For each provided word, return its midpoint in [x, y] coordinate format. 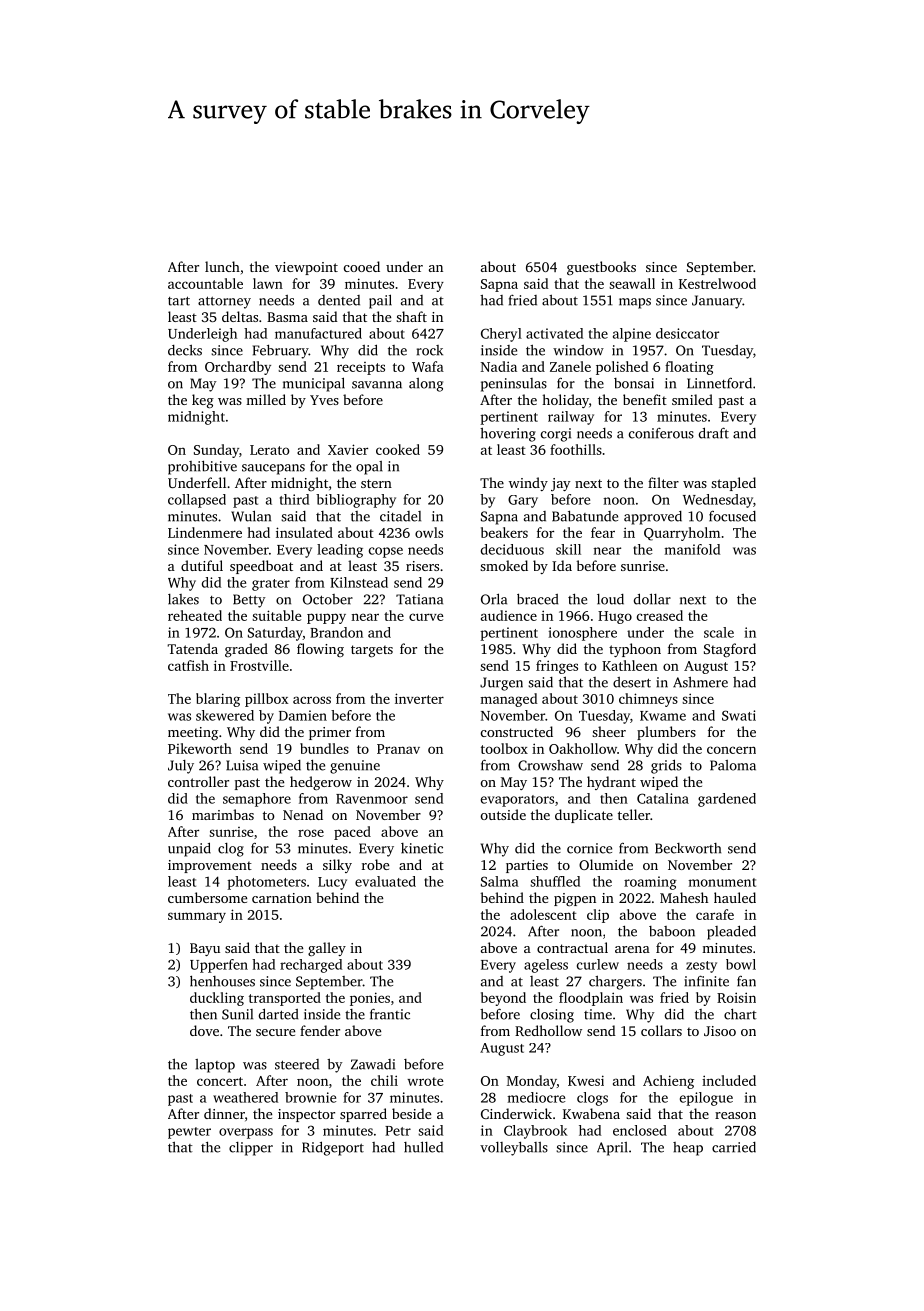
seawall [632, 283]
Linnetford [719, 383]
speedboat [261, 567]
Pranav [398, 749]
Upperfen [219, 966]
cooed [362, 266]
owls [429, 532]
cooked [398, 449]
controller [198, 781]
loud [610, 599]
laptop [215, 1066]
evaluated [385, 881]
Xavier [348, 449]
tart [179, 301]
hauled [735, 897]
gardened [727, 800]
